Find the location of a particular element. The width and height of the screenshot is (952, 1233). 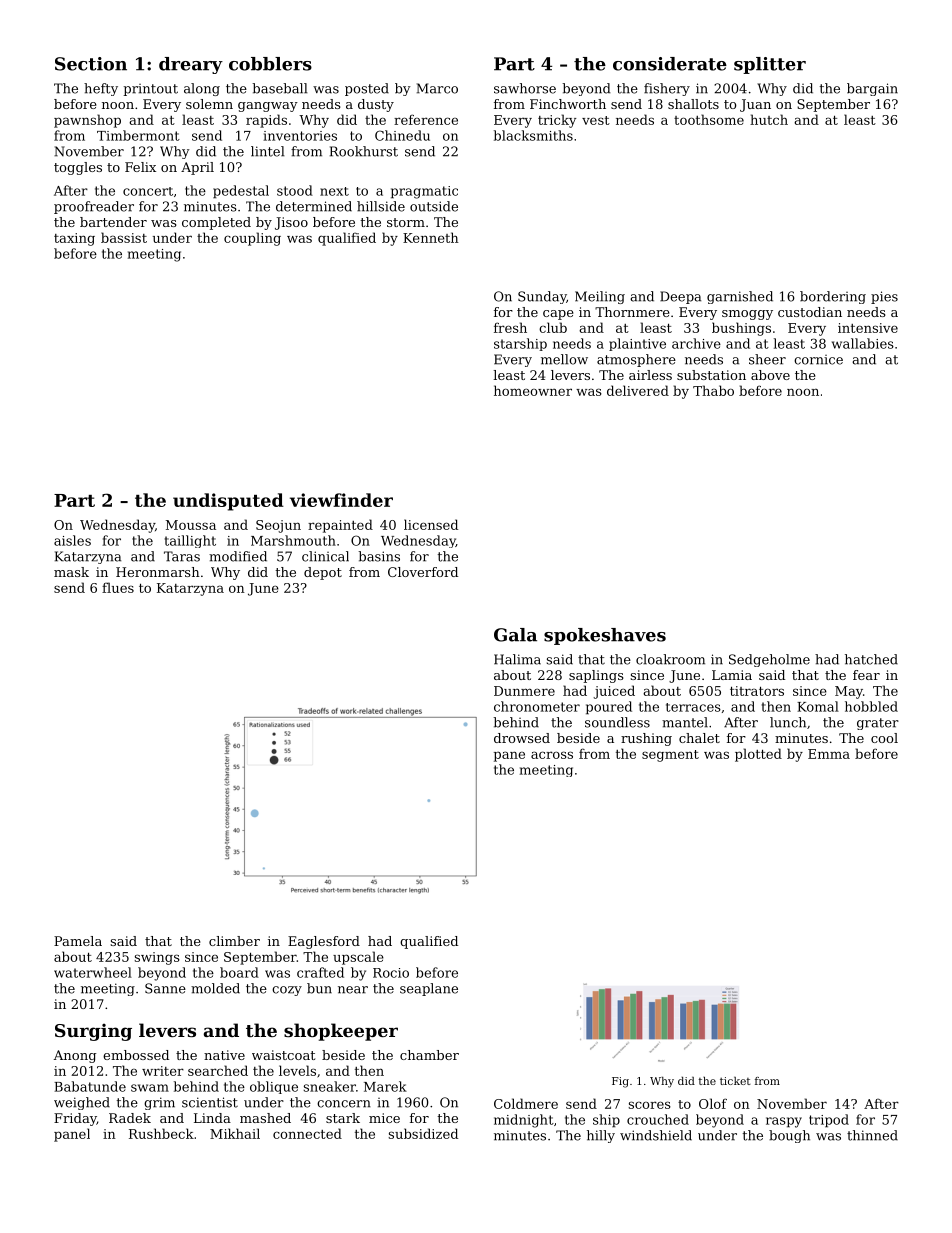

Section is located at coordinates (91, 64).
